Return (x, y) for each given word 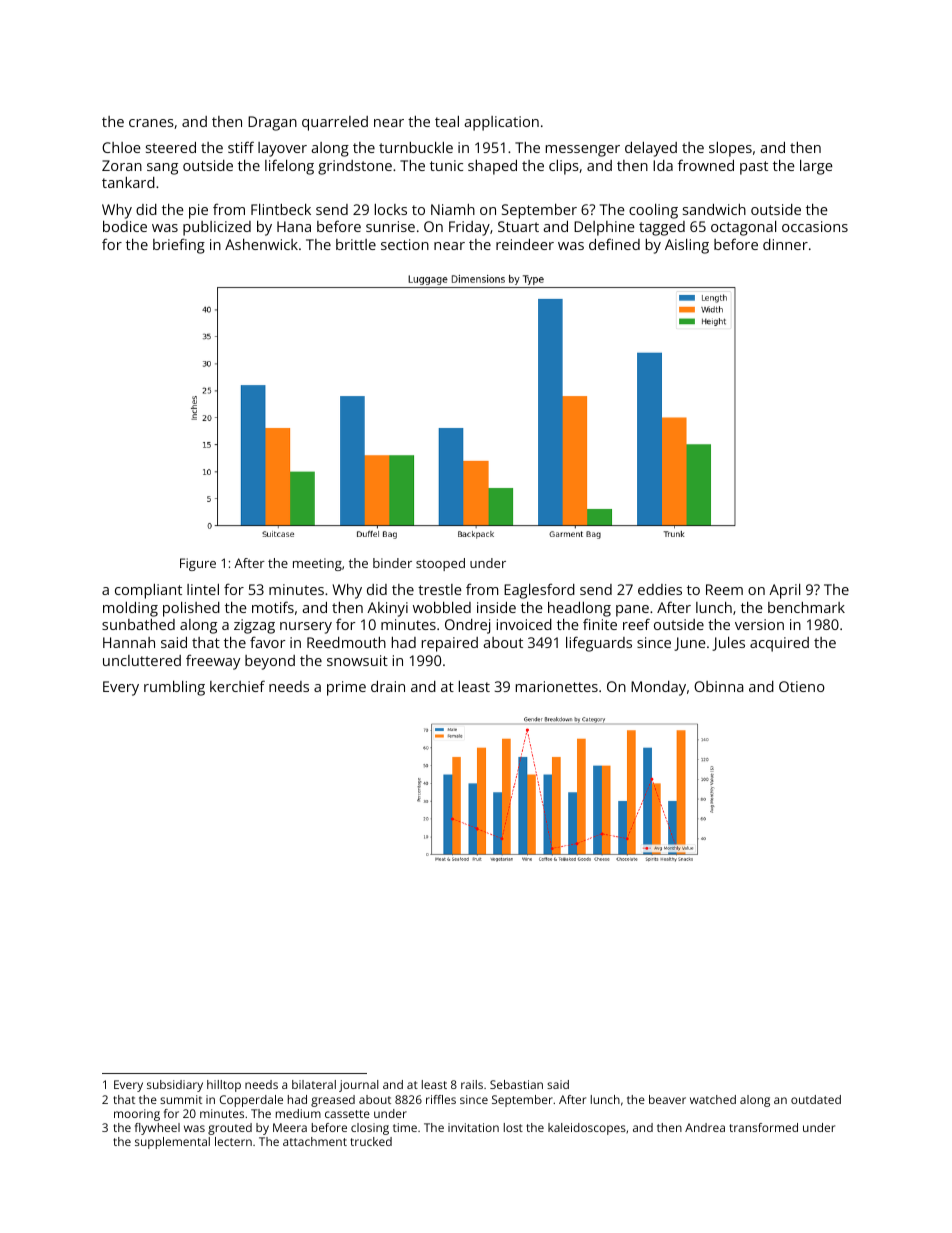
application (502, 123)
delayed (651, 149)
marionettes (557, 686)
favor (267, 642)
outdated (816, 1099)
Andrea (705, 1127)
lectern (233, 1141)
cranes (151, 123)
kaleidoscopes (587, 1129)
